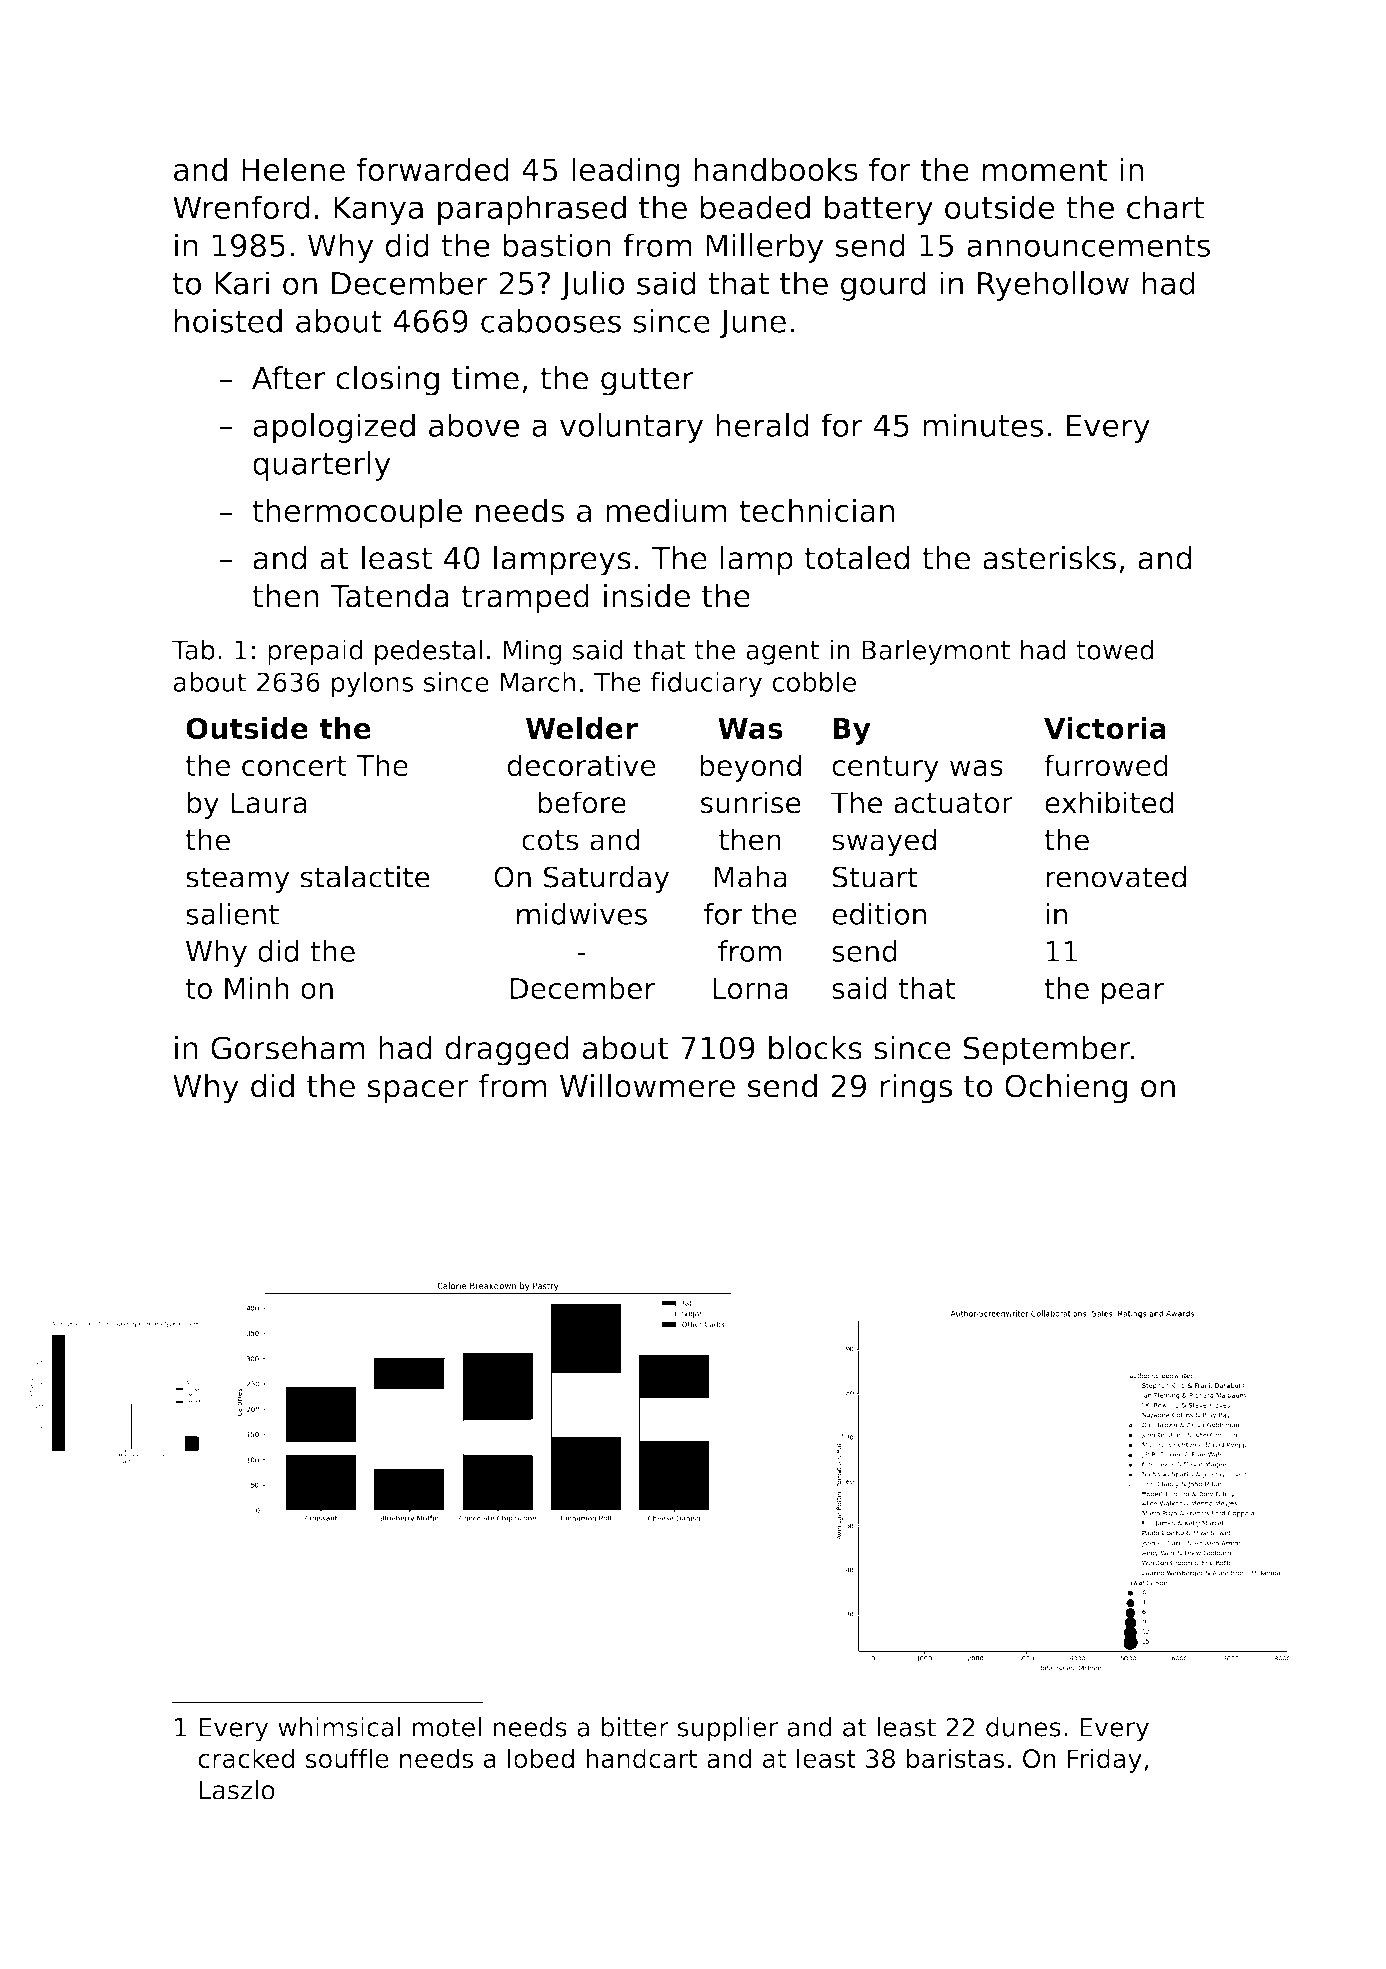 The width and height of the document is (1386, 1969). Describe the element at coordinates (288, 1048) in the document. I see `Gorseham` at that location.
